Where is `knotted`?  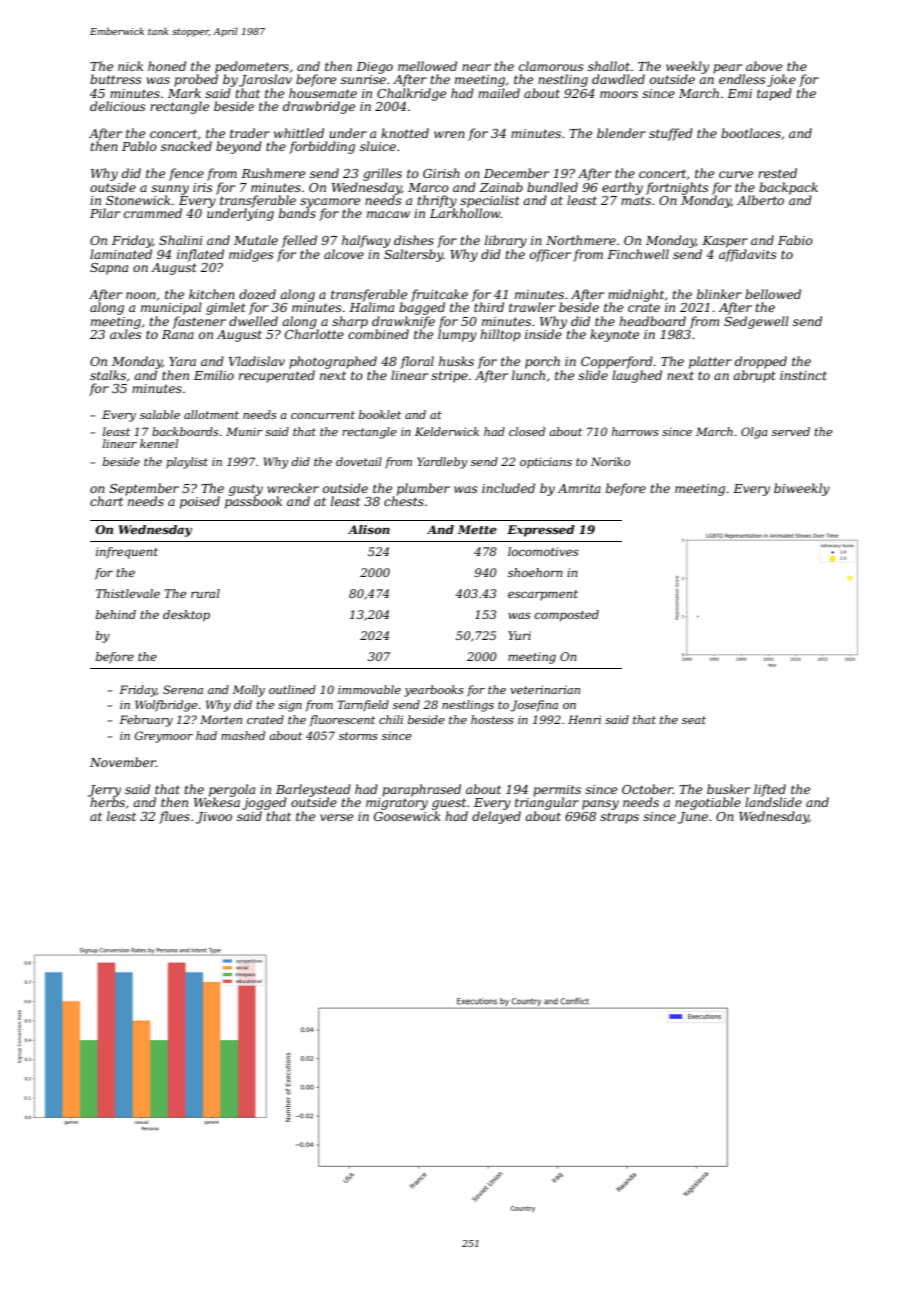 knotted is located at coordinates (405, 133).
